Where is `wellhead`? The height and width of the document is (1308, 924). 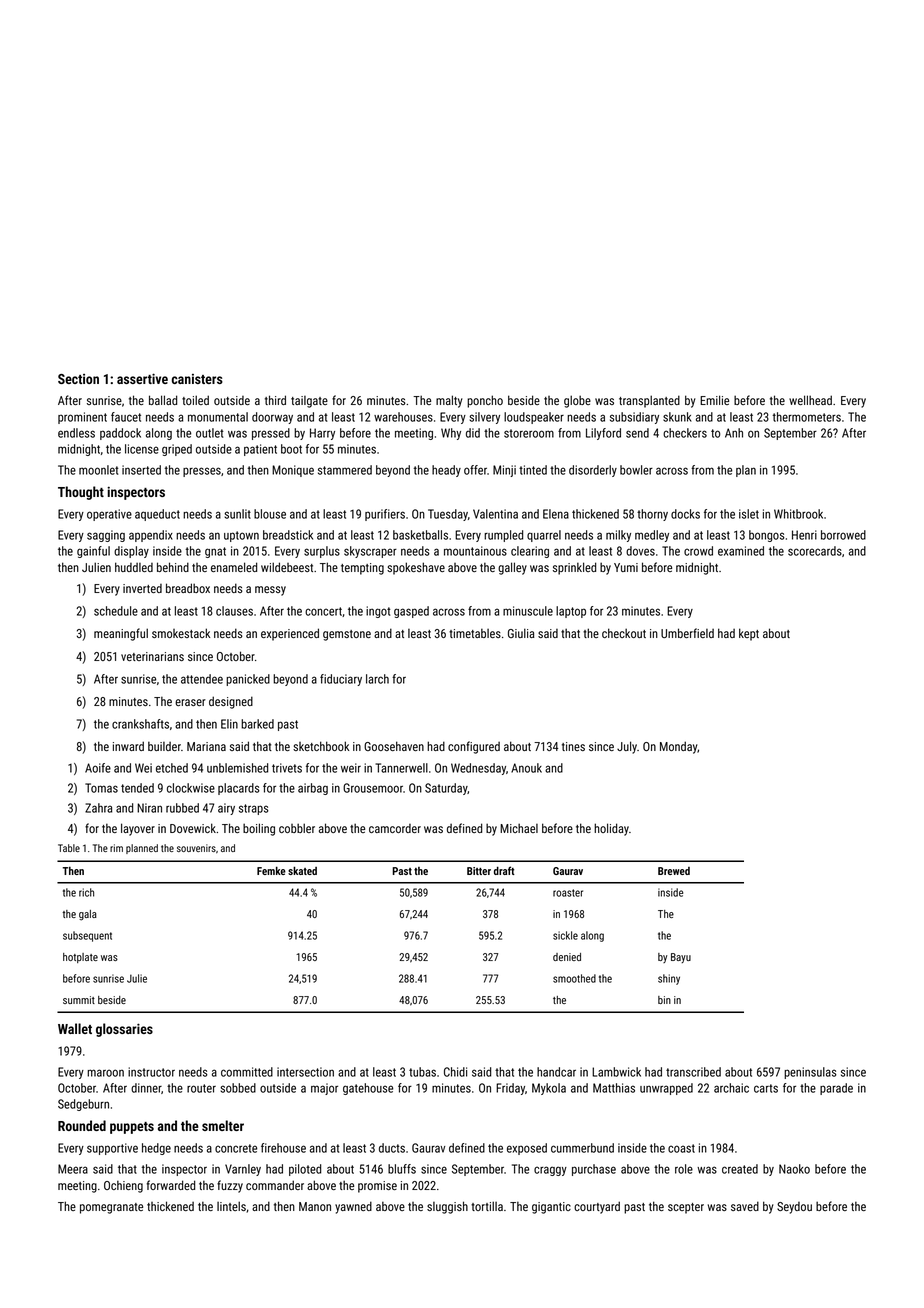 wellhead is located at coordinates (810, 400).
